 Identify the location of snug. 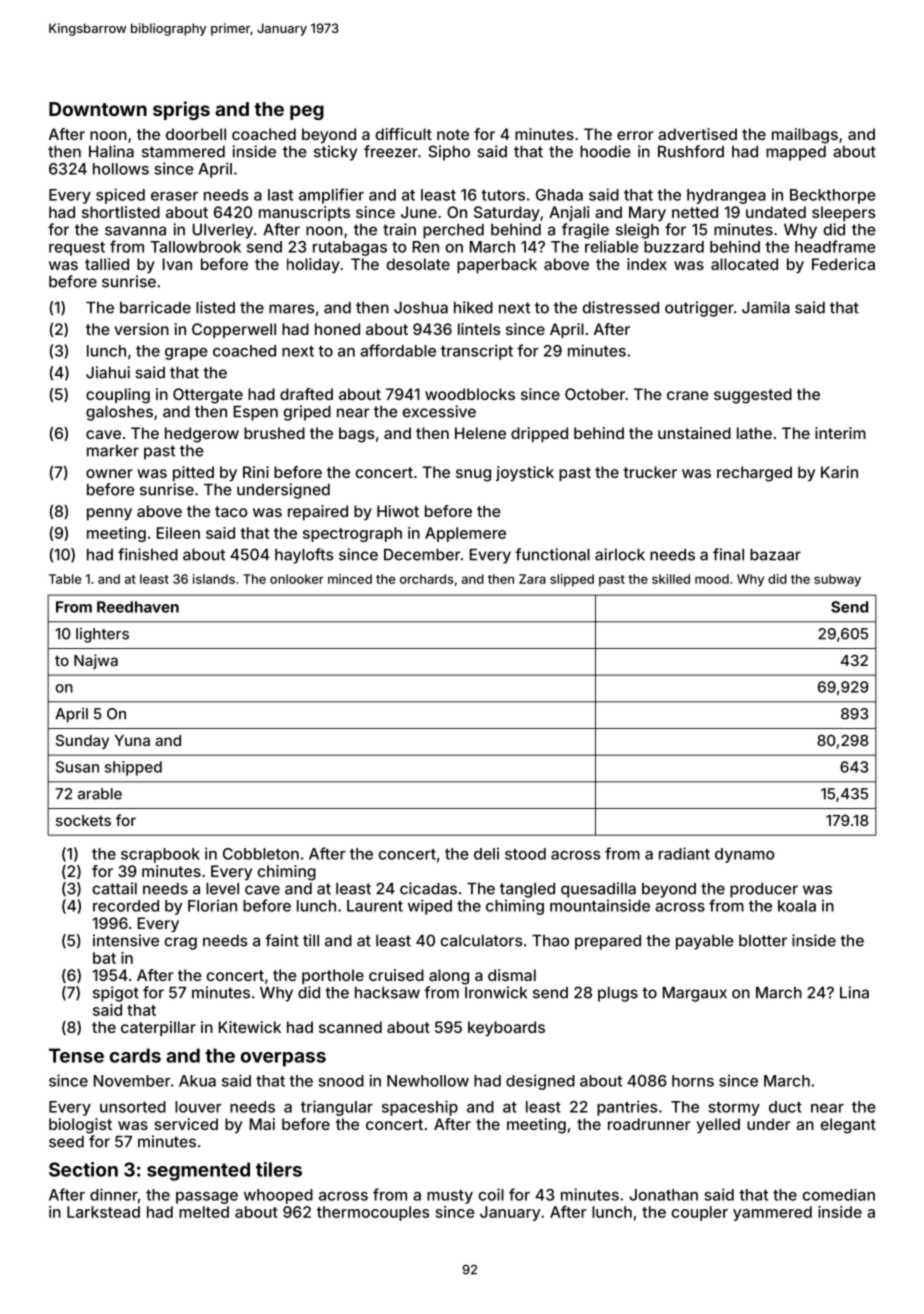
(473, 475).
